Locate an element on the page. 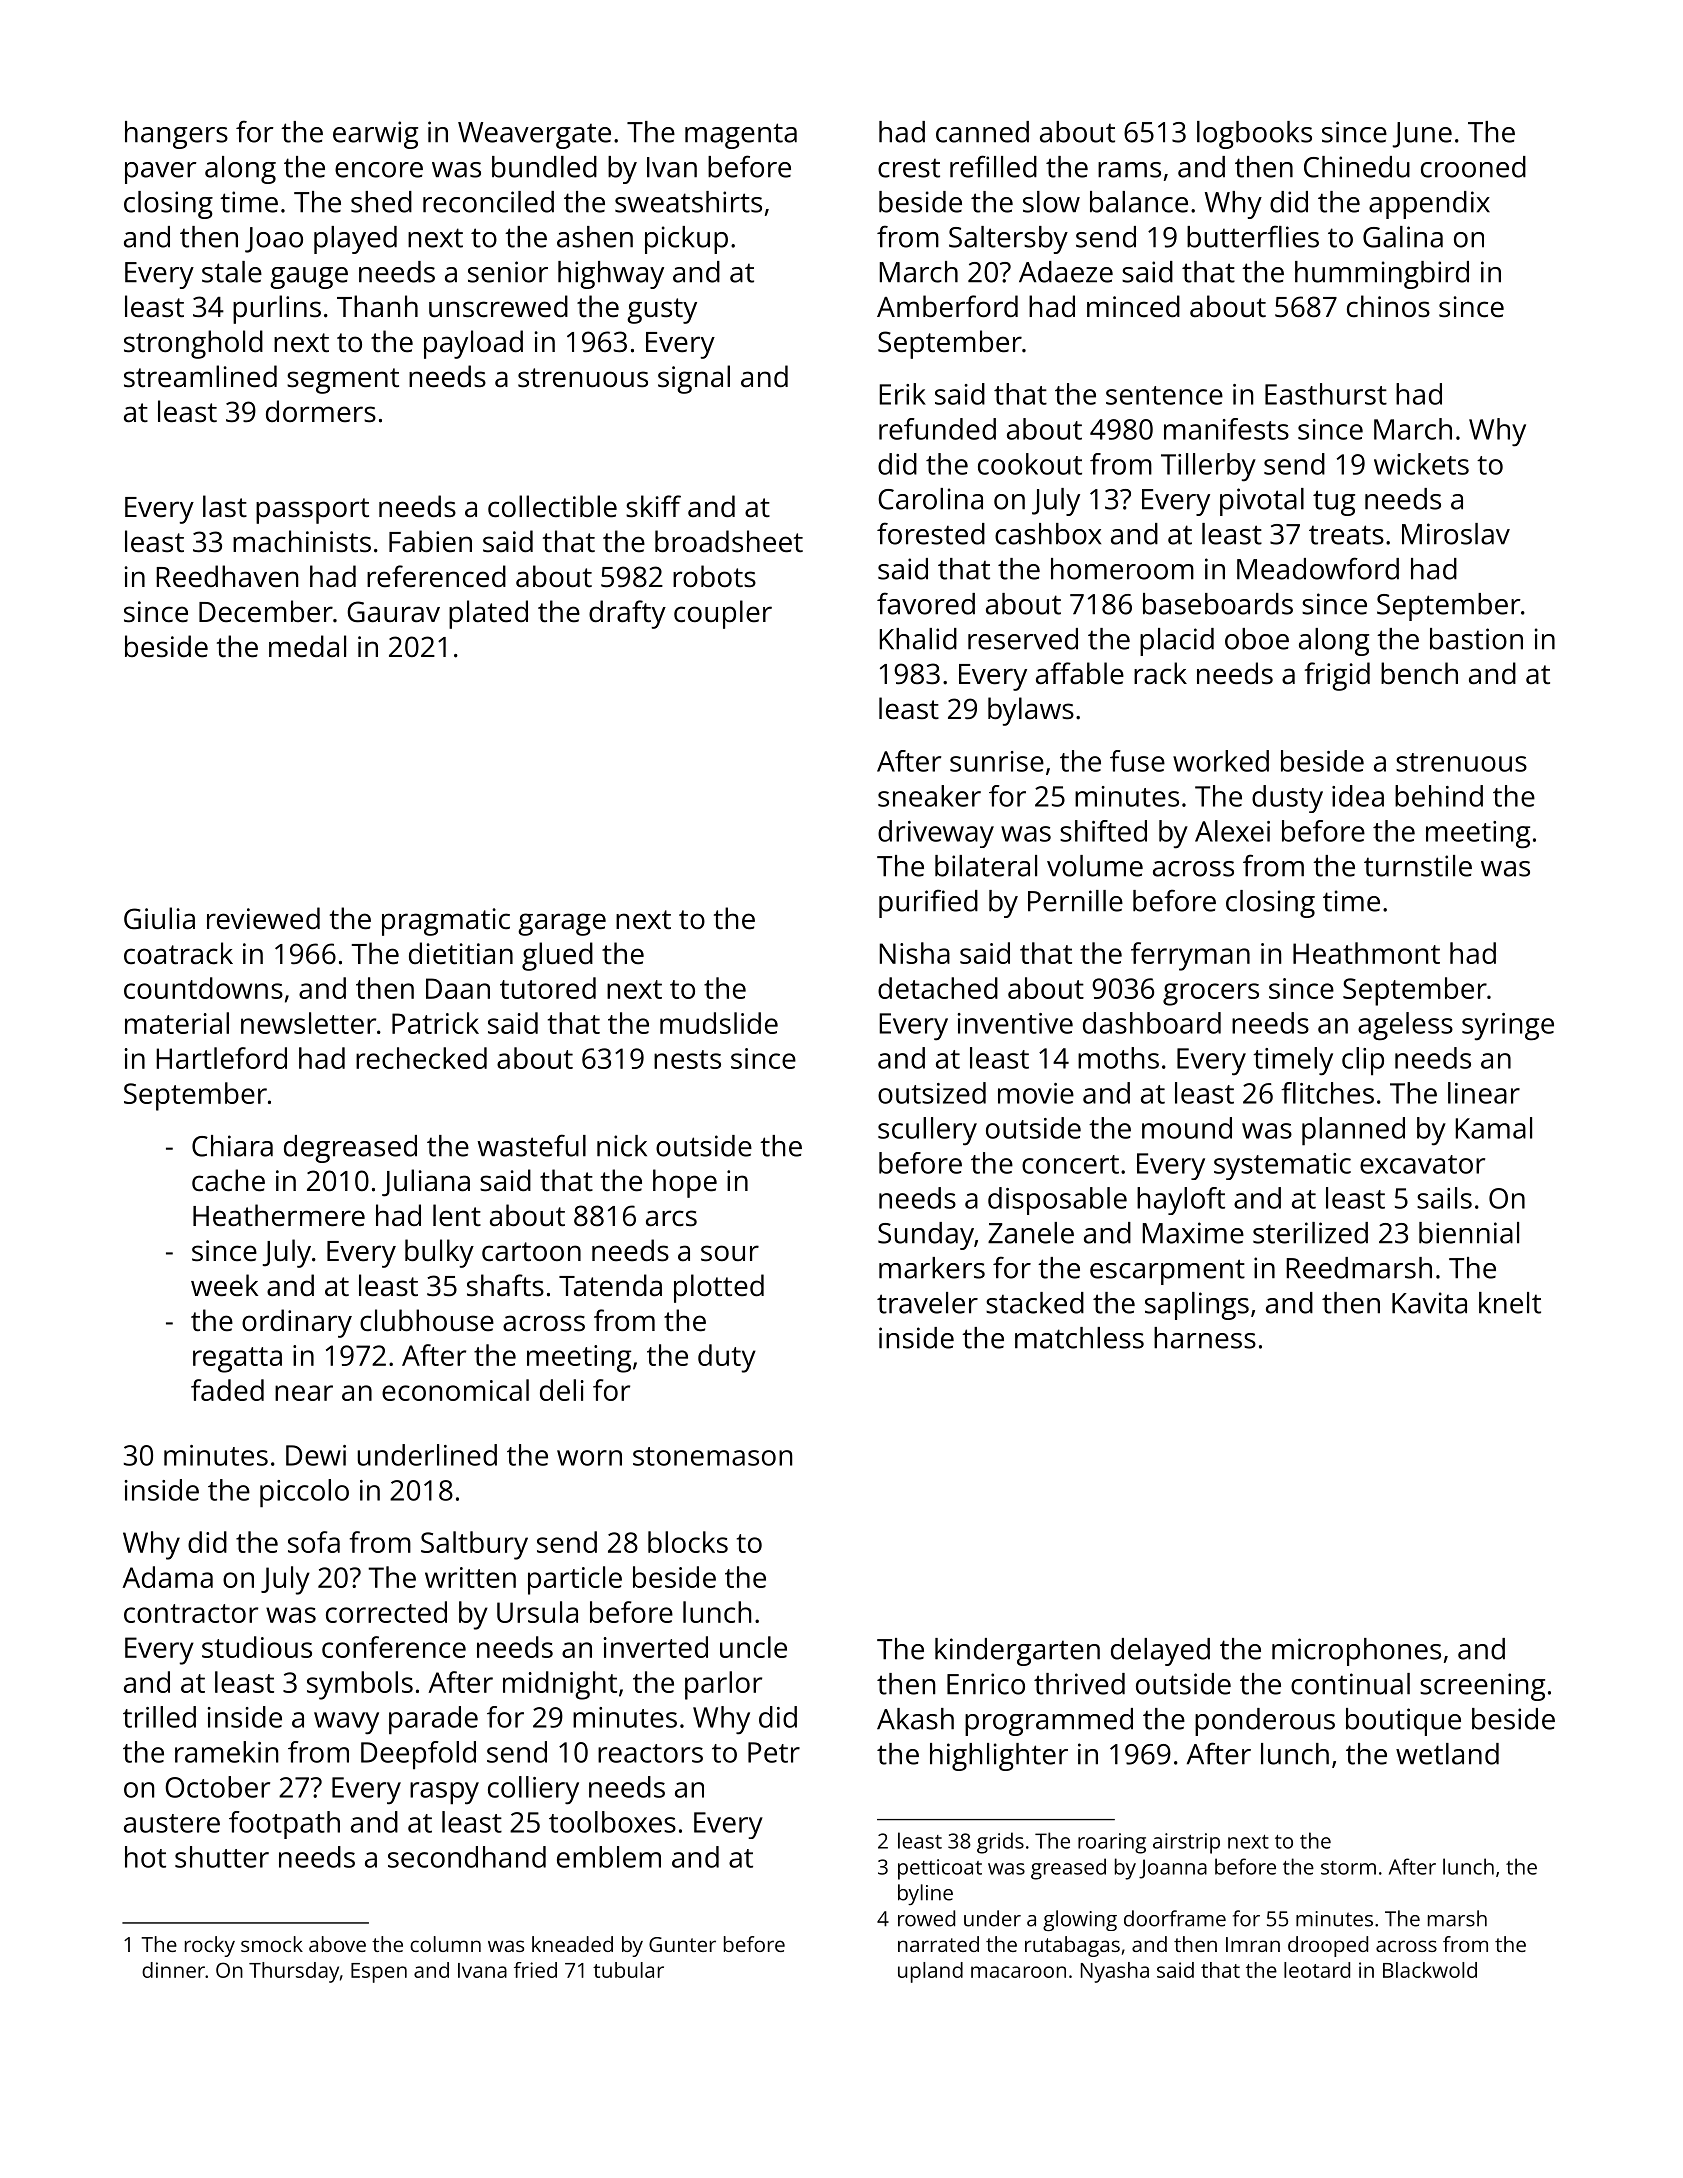 The image size is (1683, 2178). trilled is located at coordinates (159, 1717).
